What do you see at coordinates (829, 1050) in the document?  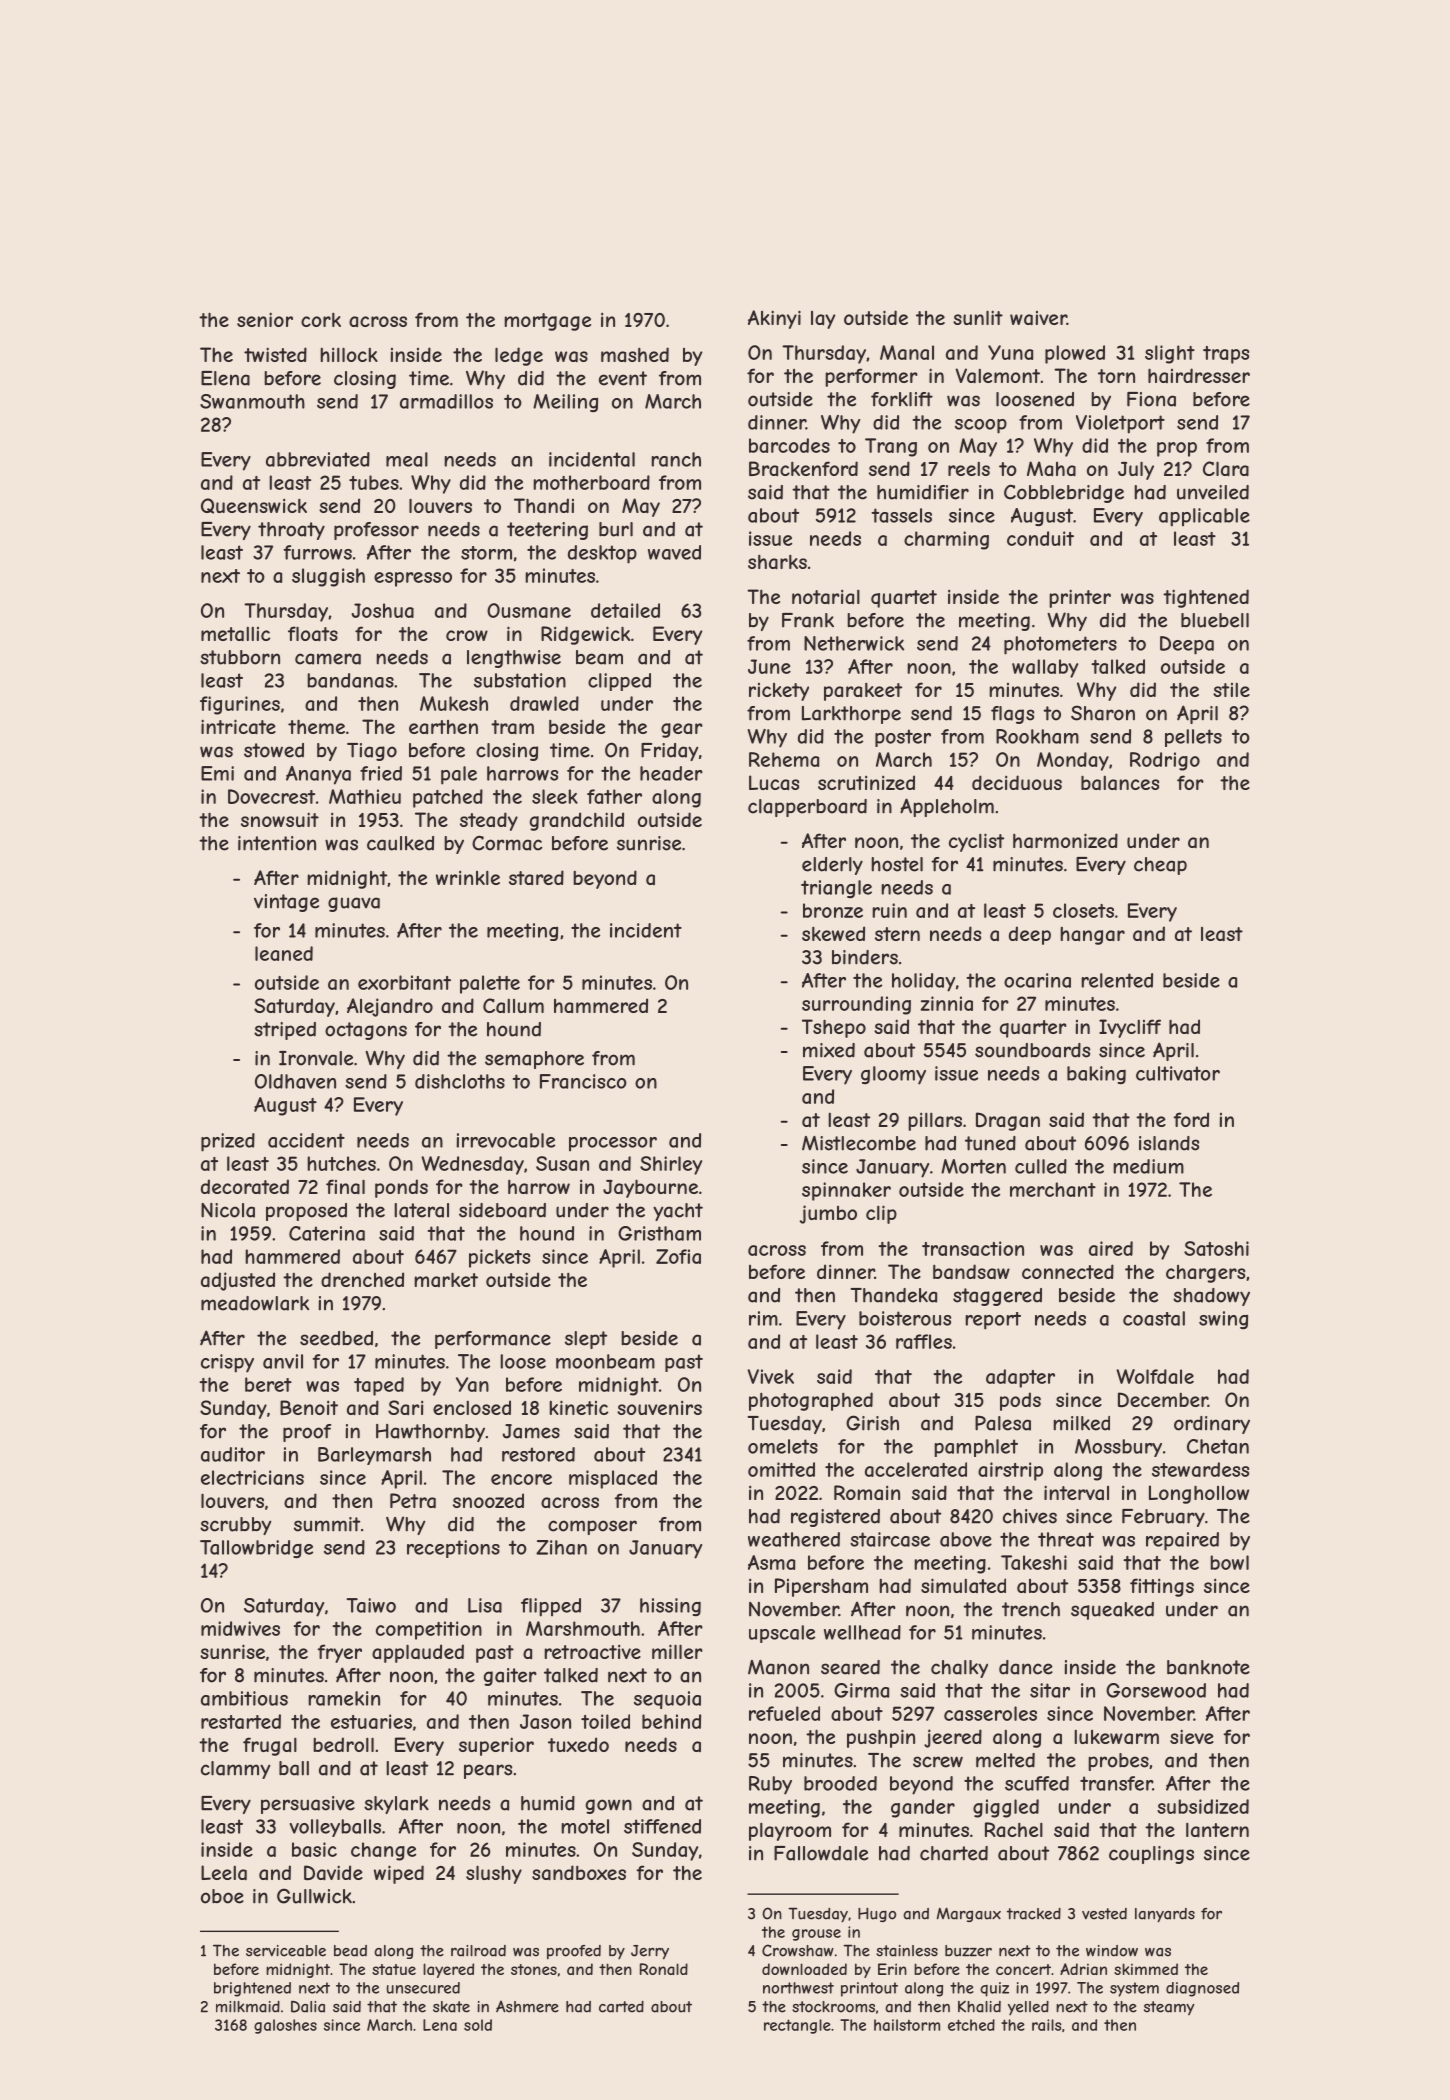 I see `mixed` at bounding box center [829, 1050].
